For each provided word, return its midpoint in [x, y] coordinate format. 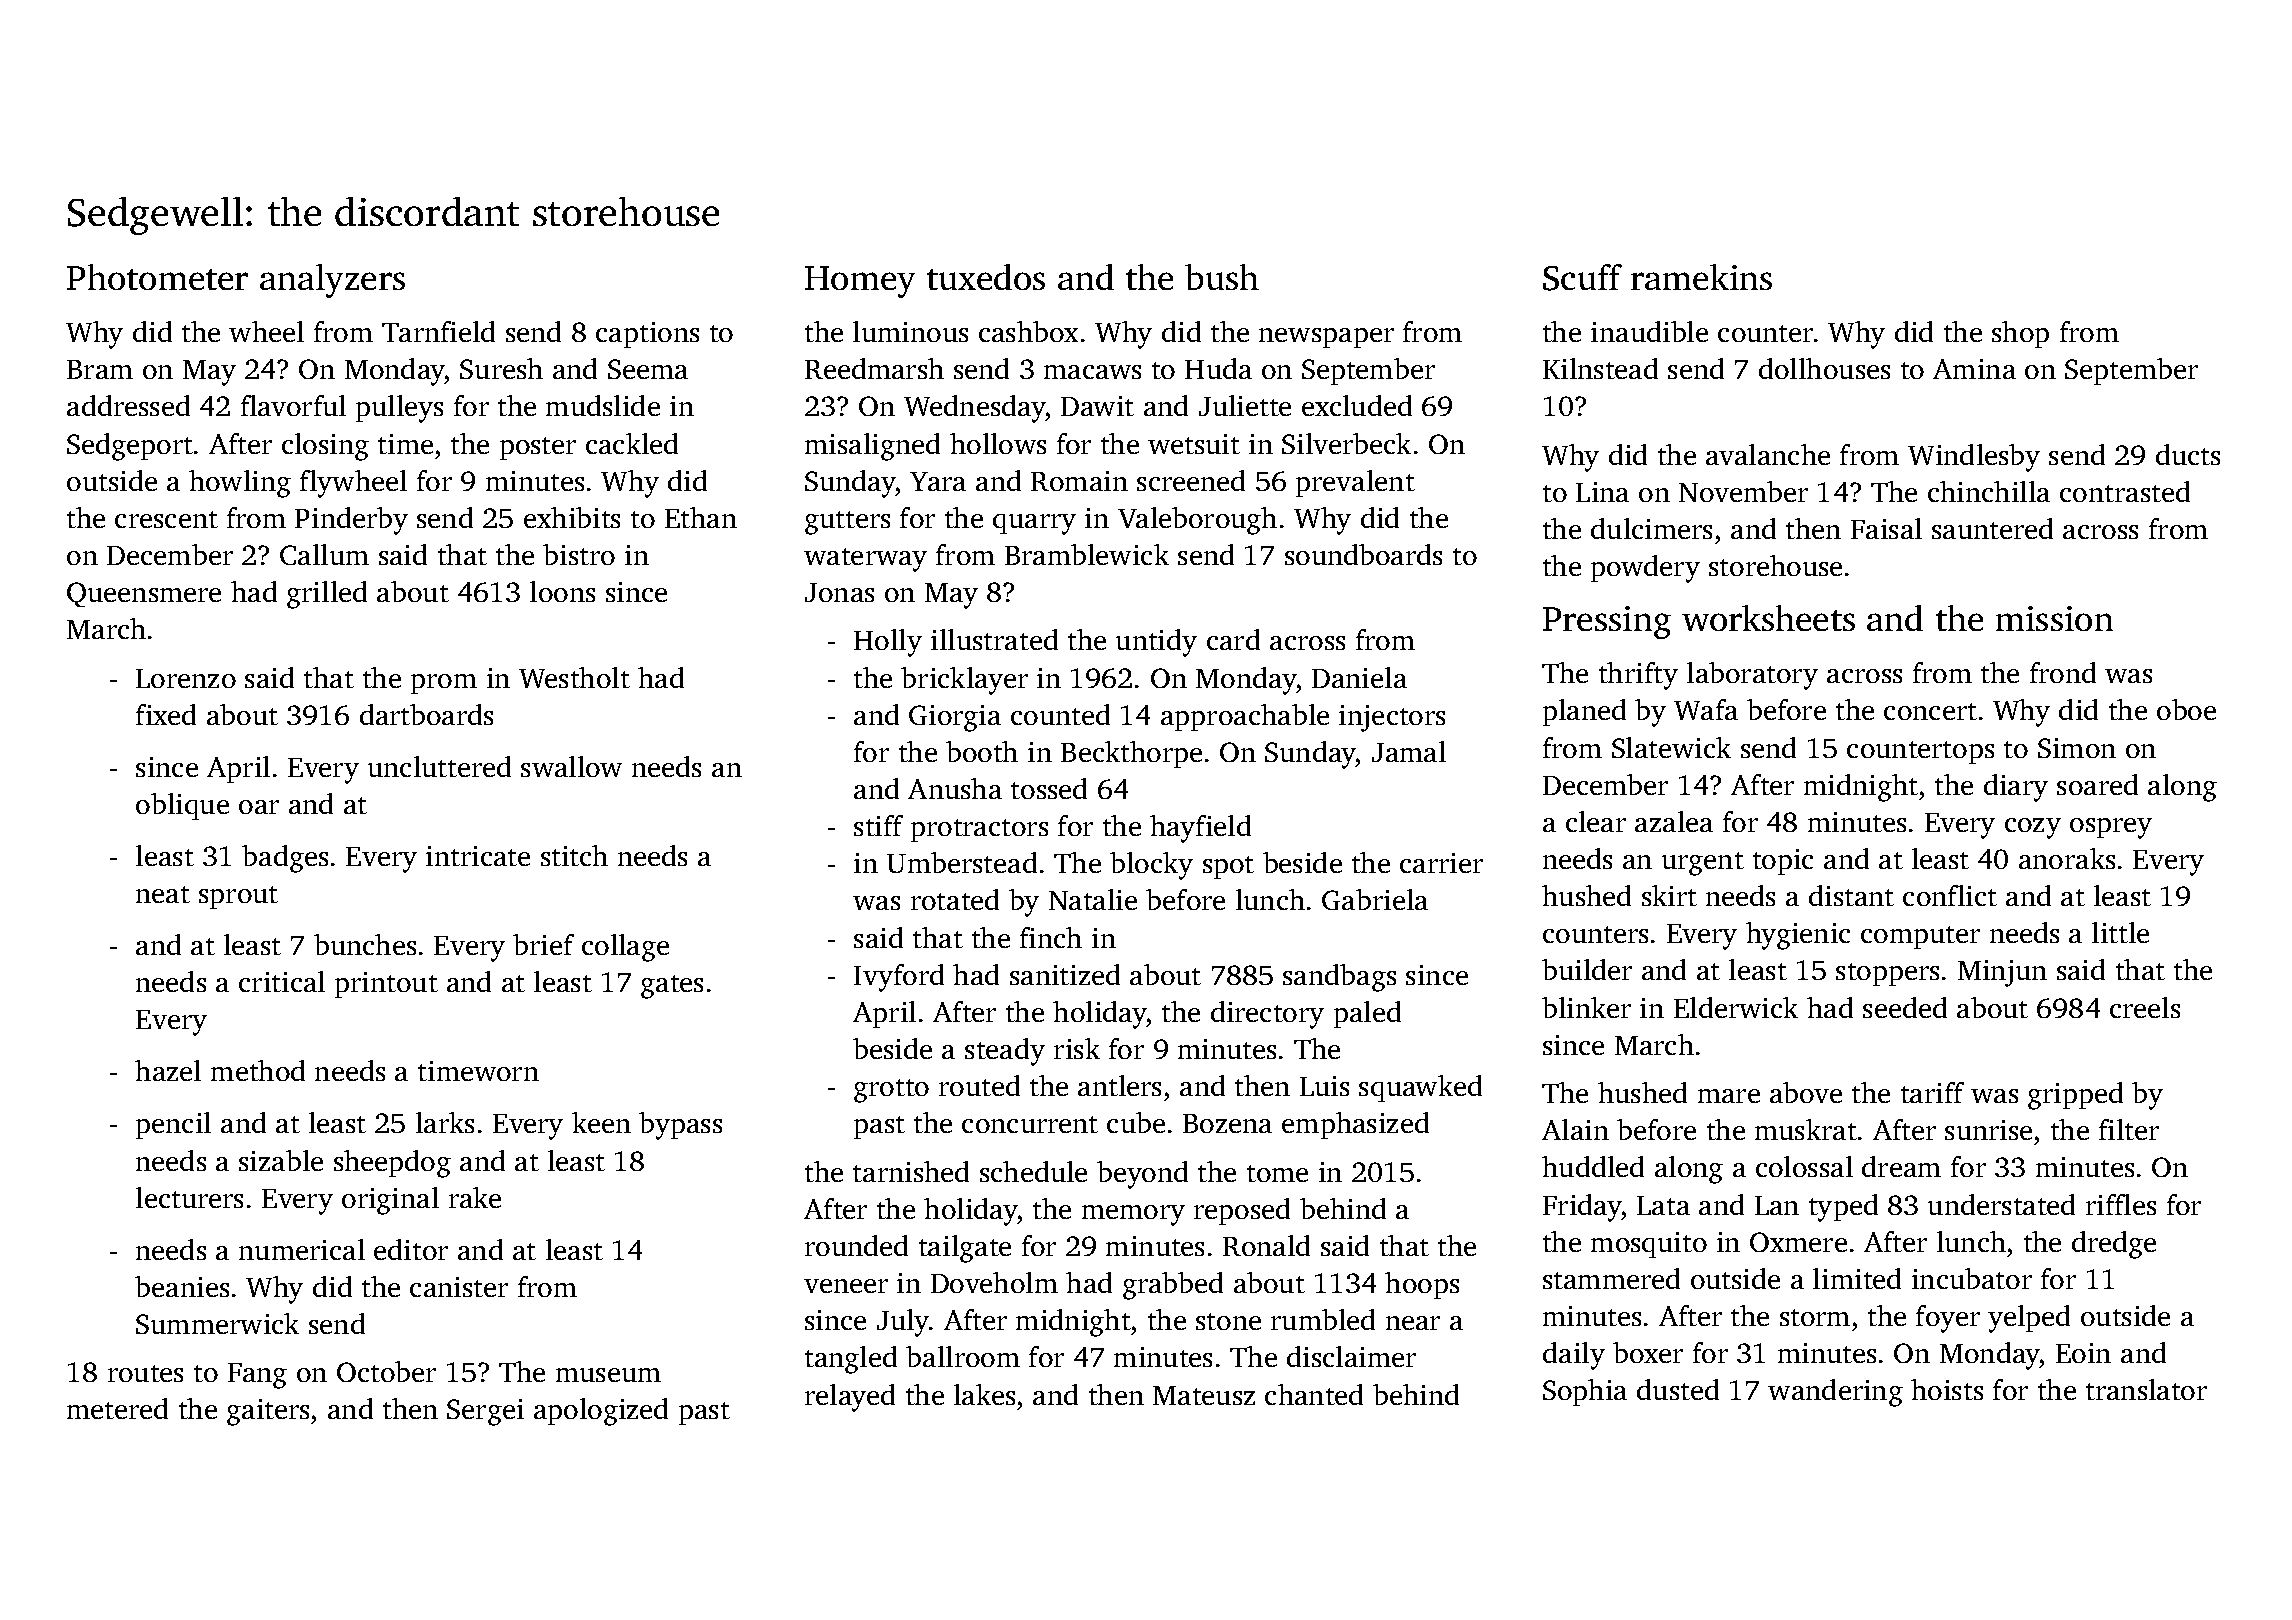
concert [1930, 711]
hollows [998, 443]
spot [1228, 867]
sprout [238, 897]
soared [2097, 784]
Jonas [839, 592]
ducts [2188, 454]
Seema [648, 369]
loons [562, 591]
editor [411, 1249]
